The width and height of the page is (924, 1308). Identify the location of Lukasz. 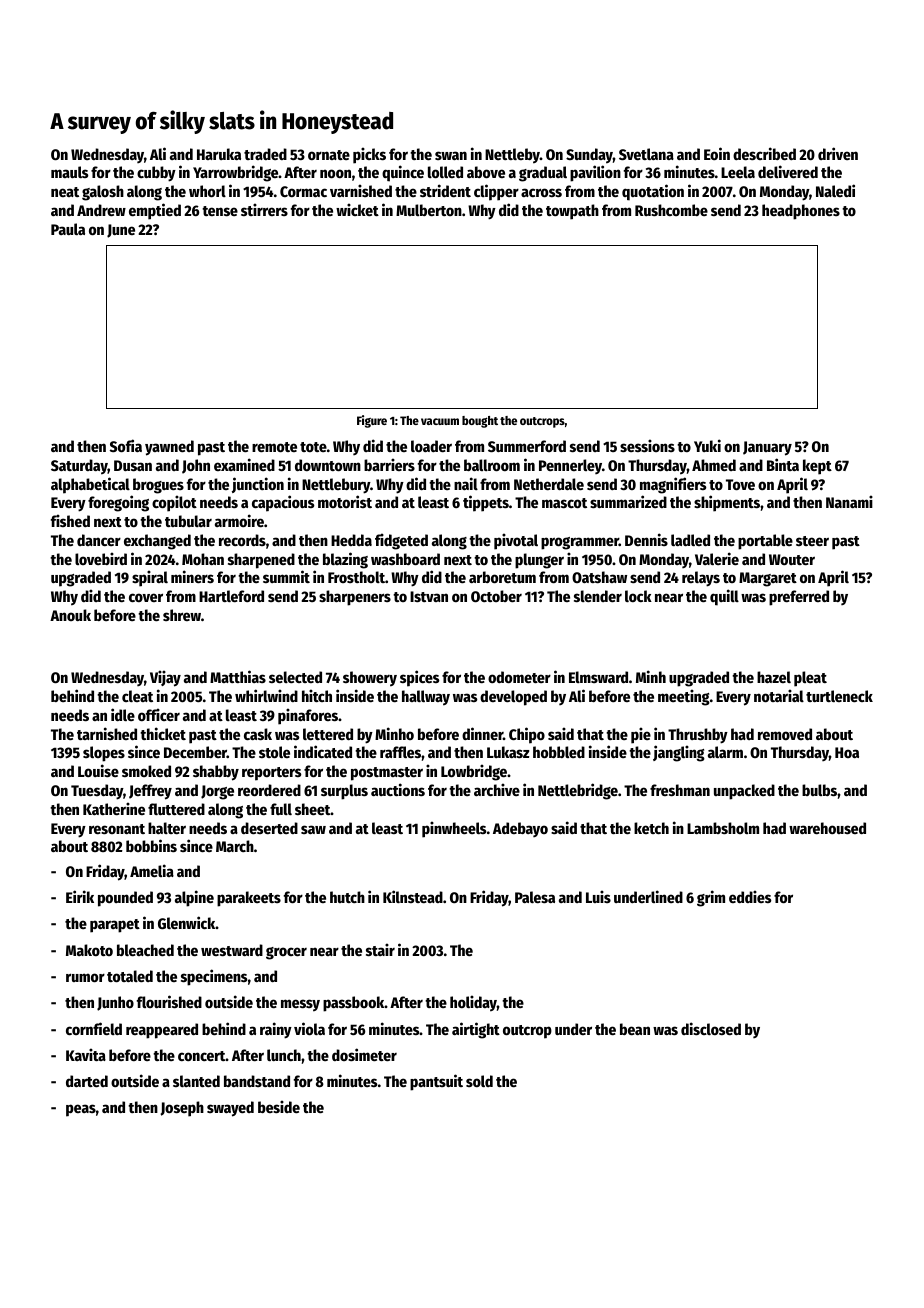
(508, 752).
